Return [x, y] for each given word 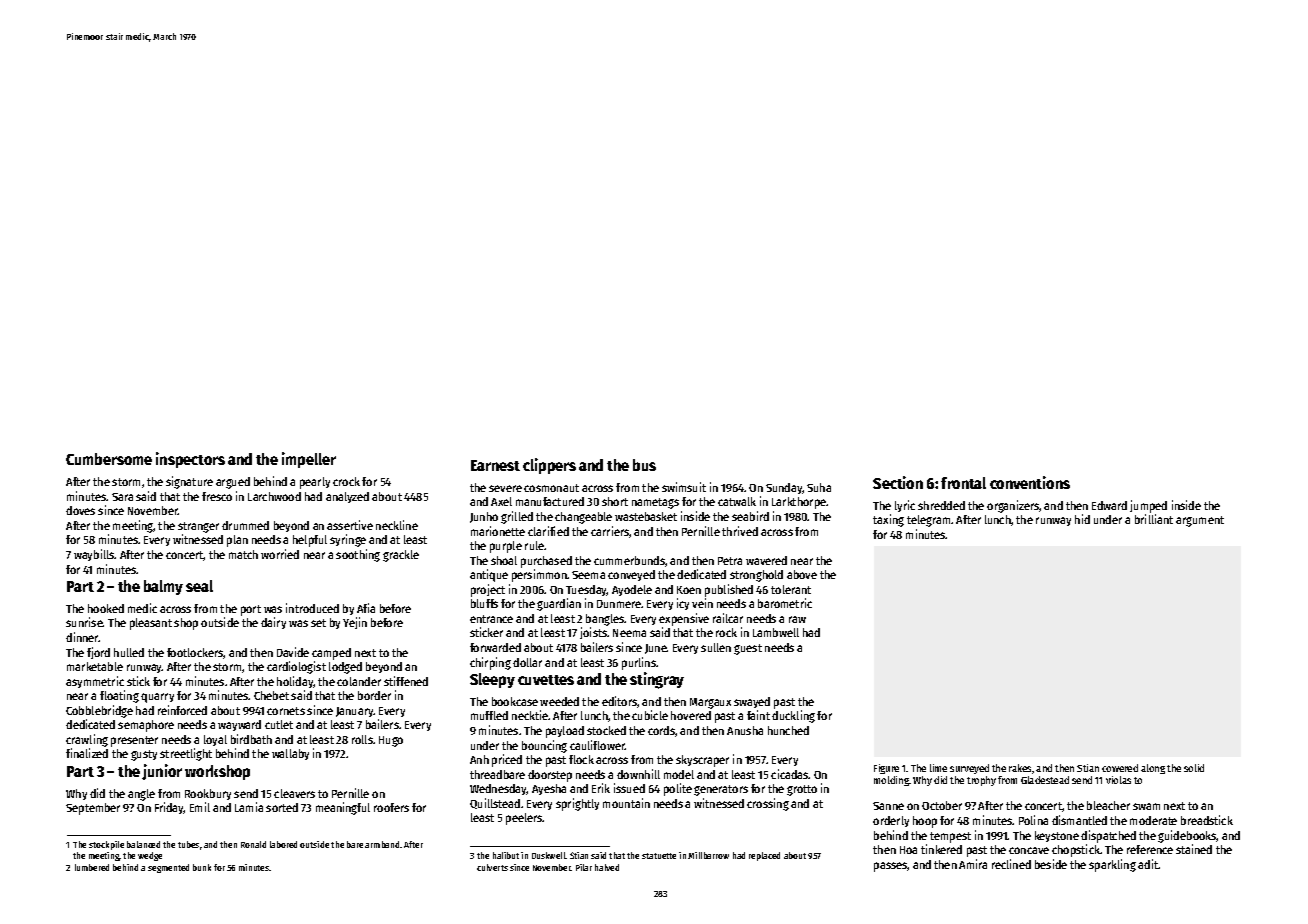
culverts [492, 867]
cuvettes [546, 680]
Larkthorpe [799, 503]
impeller [309, 460]
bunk [202, 867]
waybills [94, 555]
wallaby [290, 754]
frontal [963, 483]
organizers [1013, 506]
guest [748, 649]
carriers [610, 532]
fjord [98, 653]
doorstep [550, 776]
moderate [1153, 820]
